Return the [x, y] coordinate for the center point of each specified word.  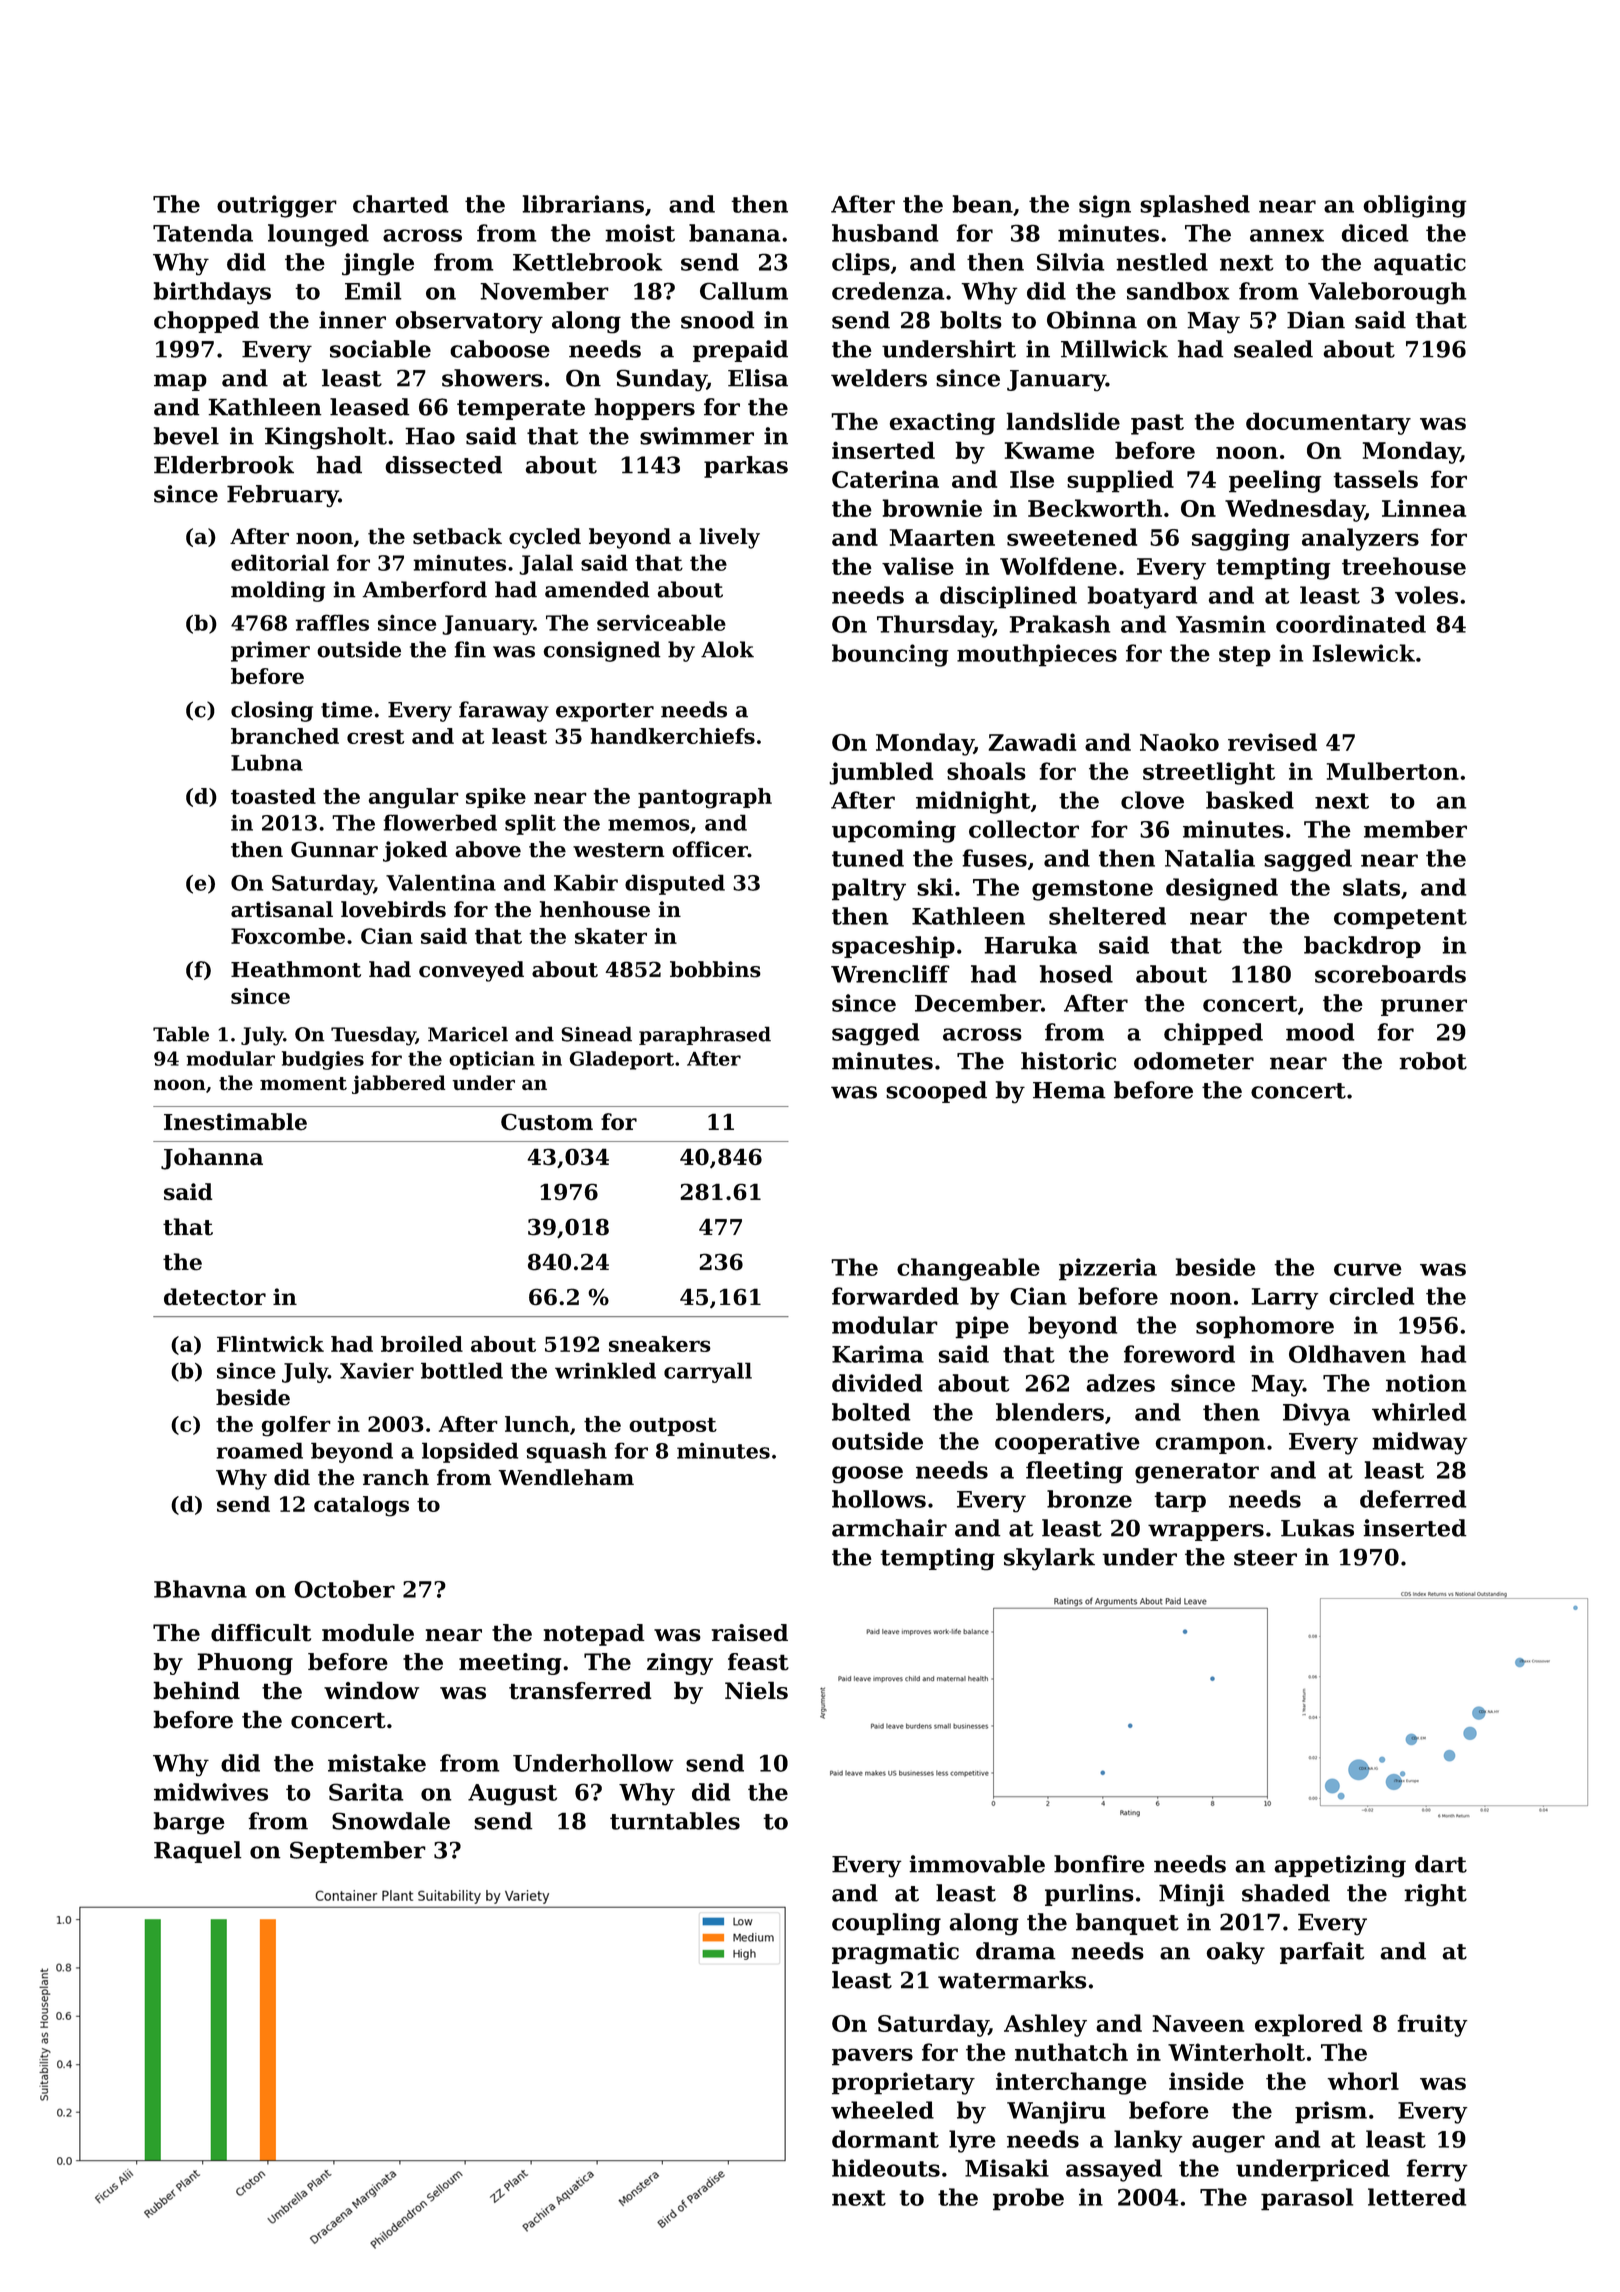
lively [729, 538]
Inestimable [235, 1122]
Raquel [198, 1852]
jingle [378, 264]
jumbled [881, 773]
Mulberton [1393, 771]
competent [1400, 919]
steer [1265, 1558]
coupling [886, 1924]
